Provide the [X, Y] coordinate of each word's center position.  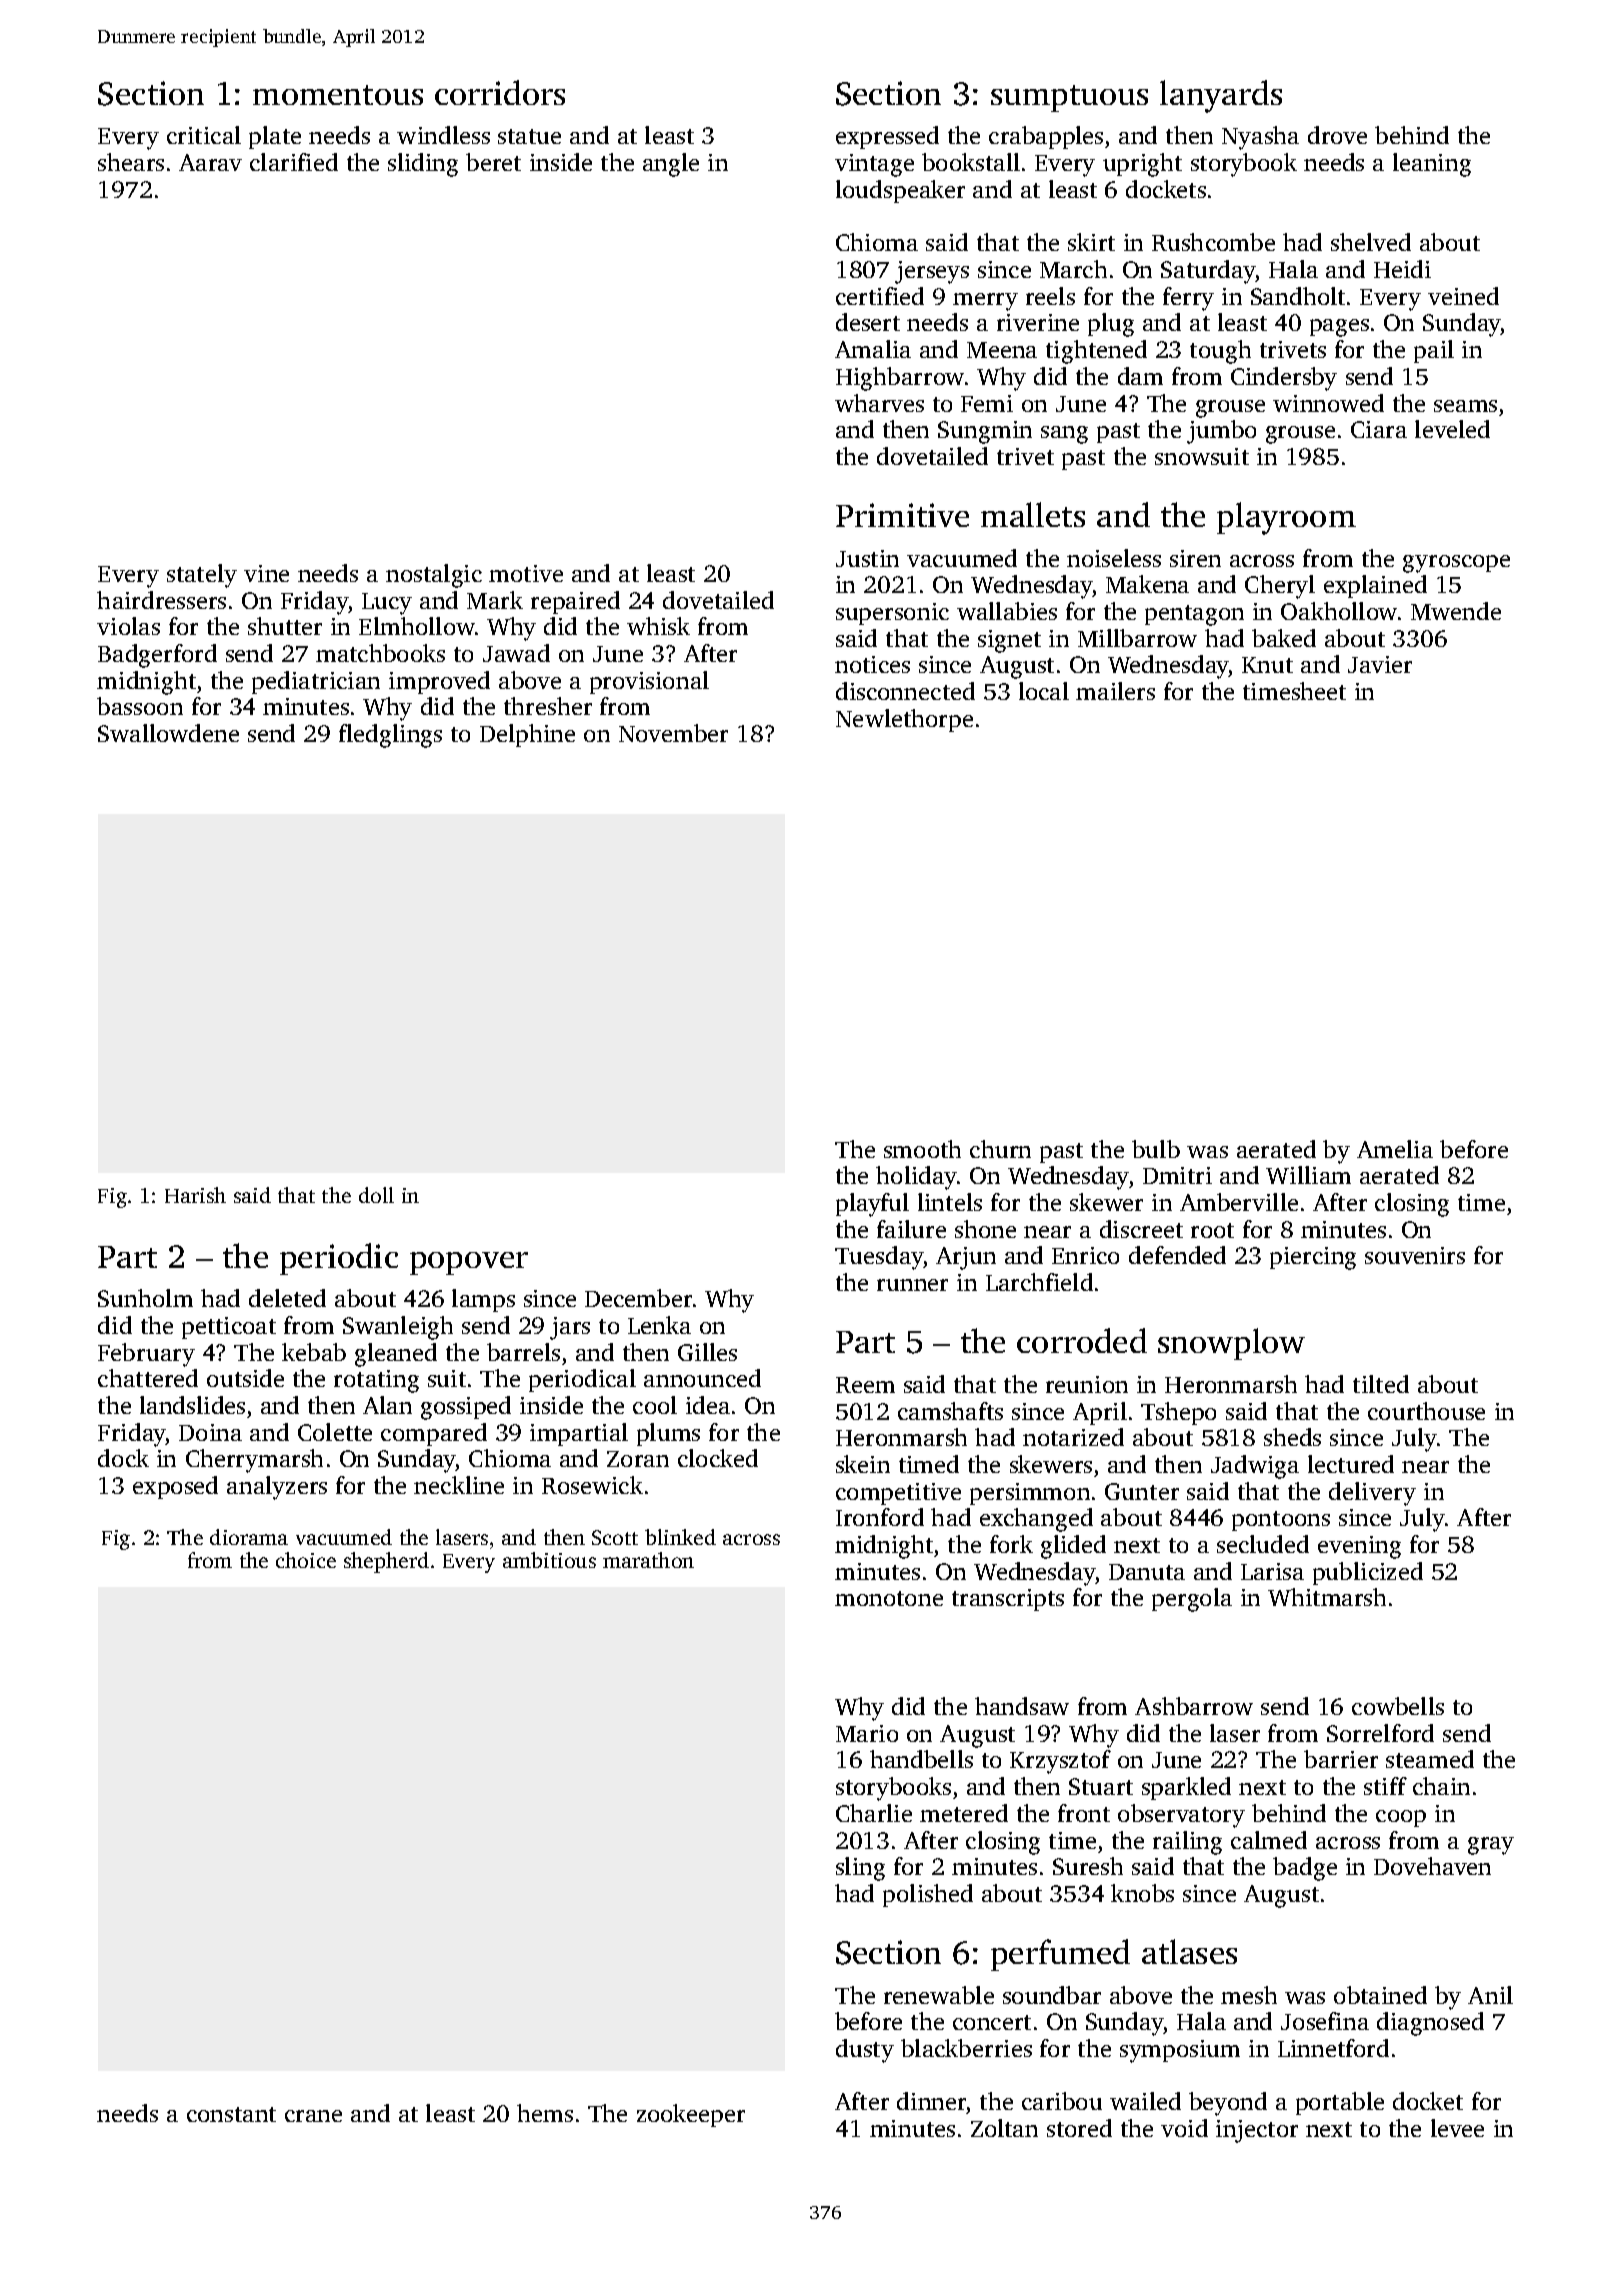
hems [545, 2113]
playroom [1286, 518]
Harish [195, 1195]
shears [131, 162]
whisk [658, 626]
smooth [922, 1149]
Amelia [1395, 1149]
